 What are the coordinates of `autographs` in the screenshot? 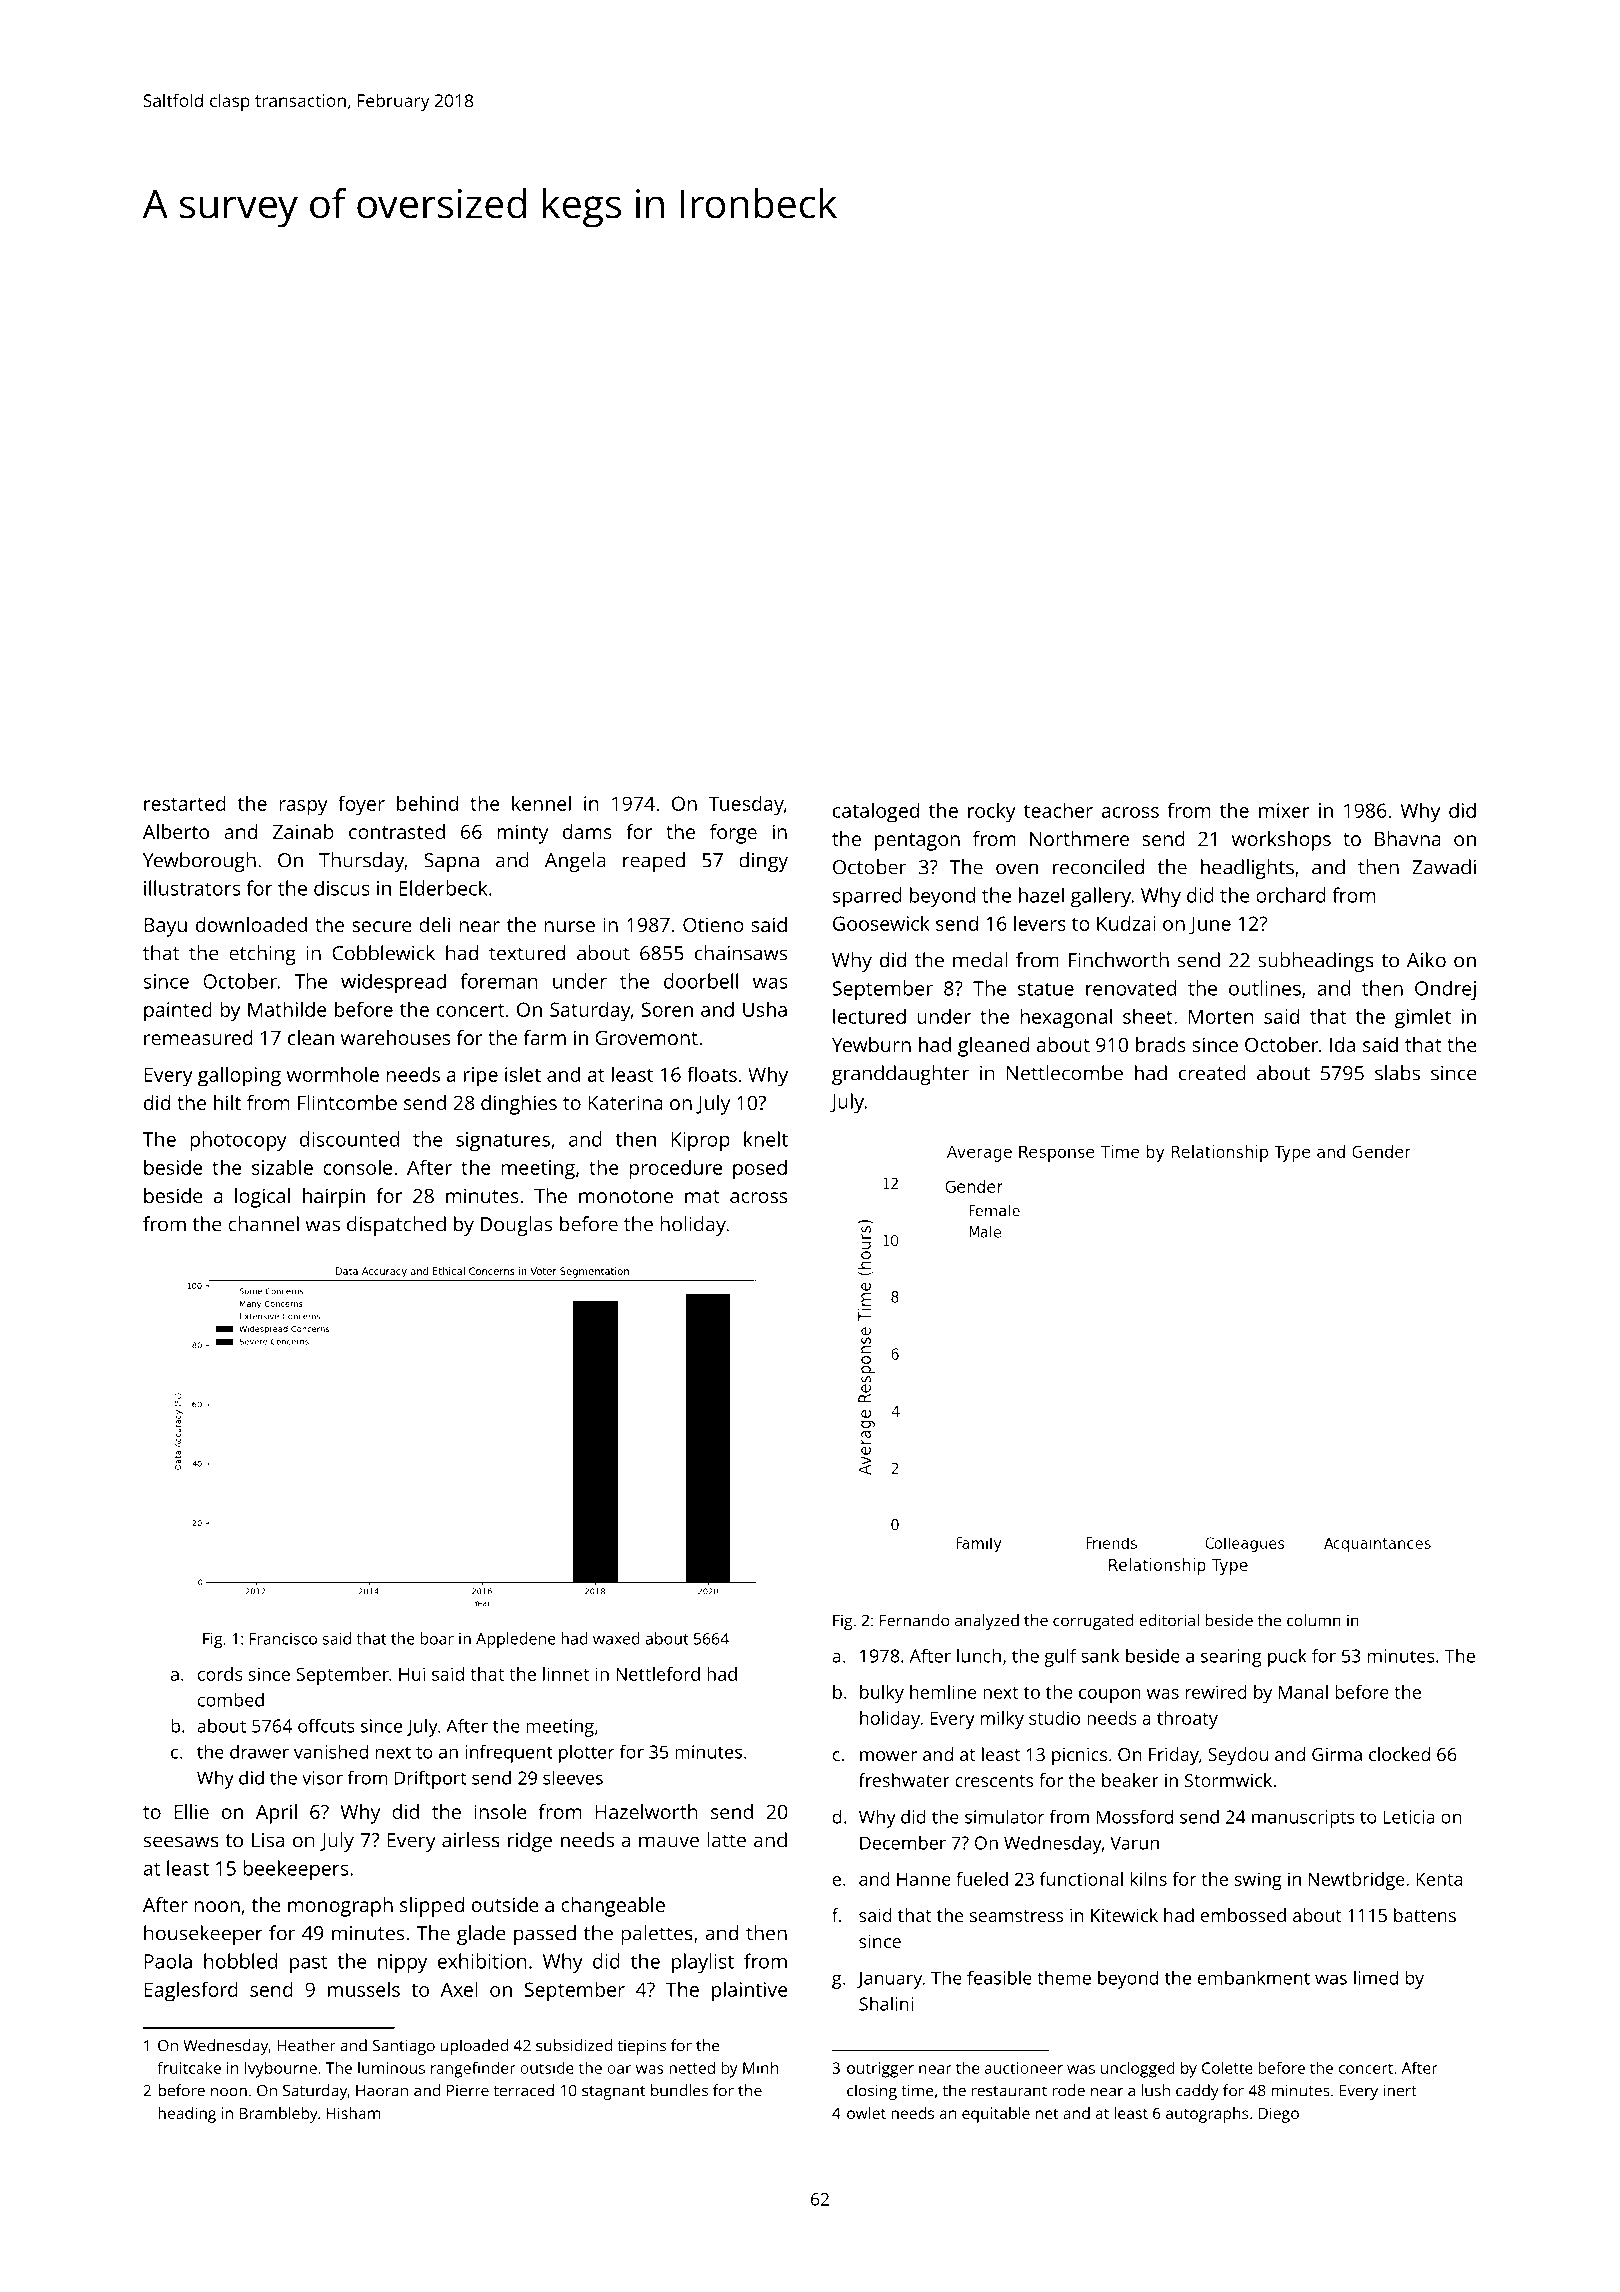 It's located at (1207, 2115).
